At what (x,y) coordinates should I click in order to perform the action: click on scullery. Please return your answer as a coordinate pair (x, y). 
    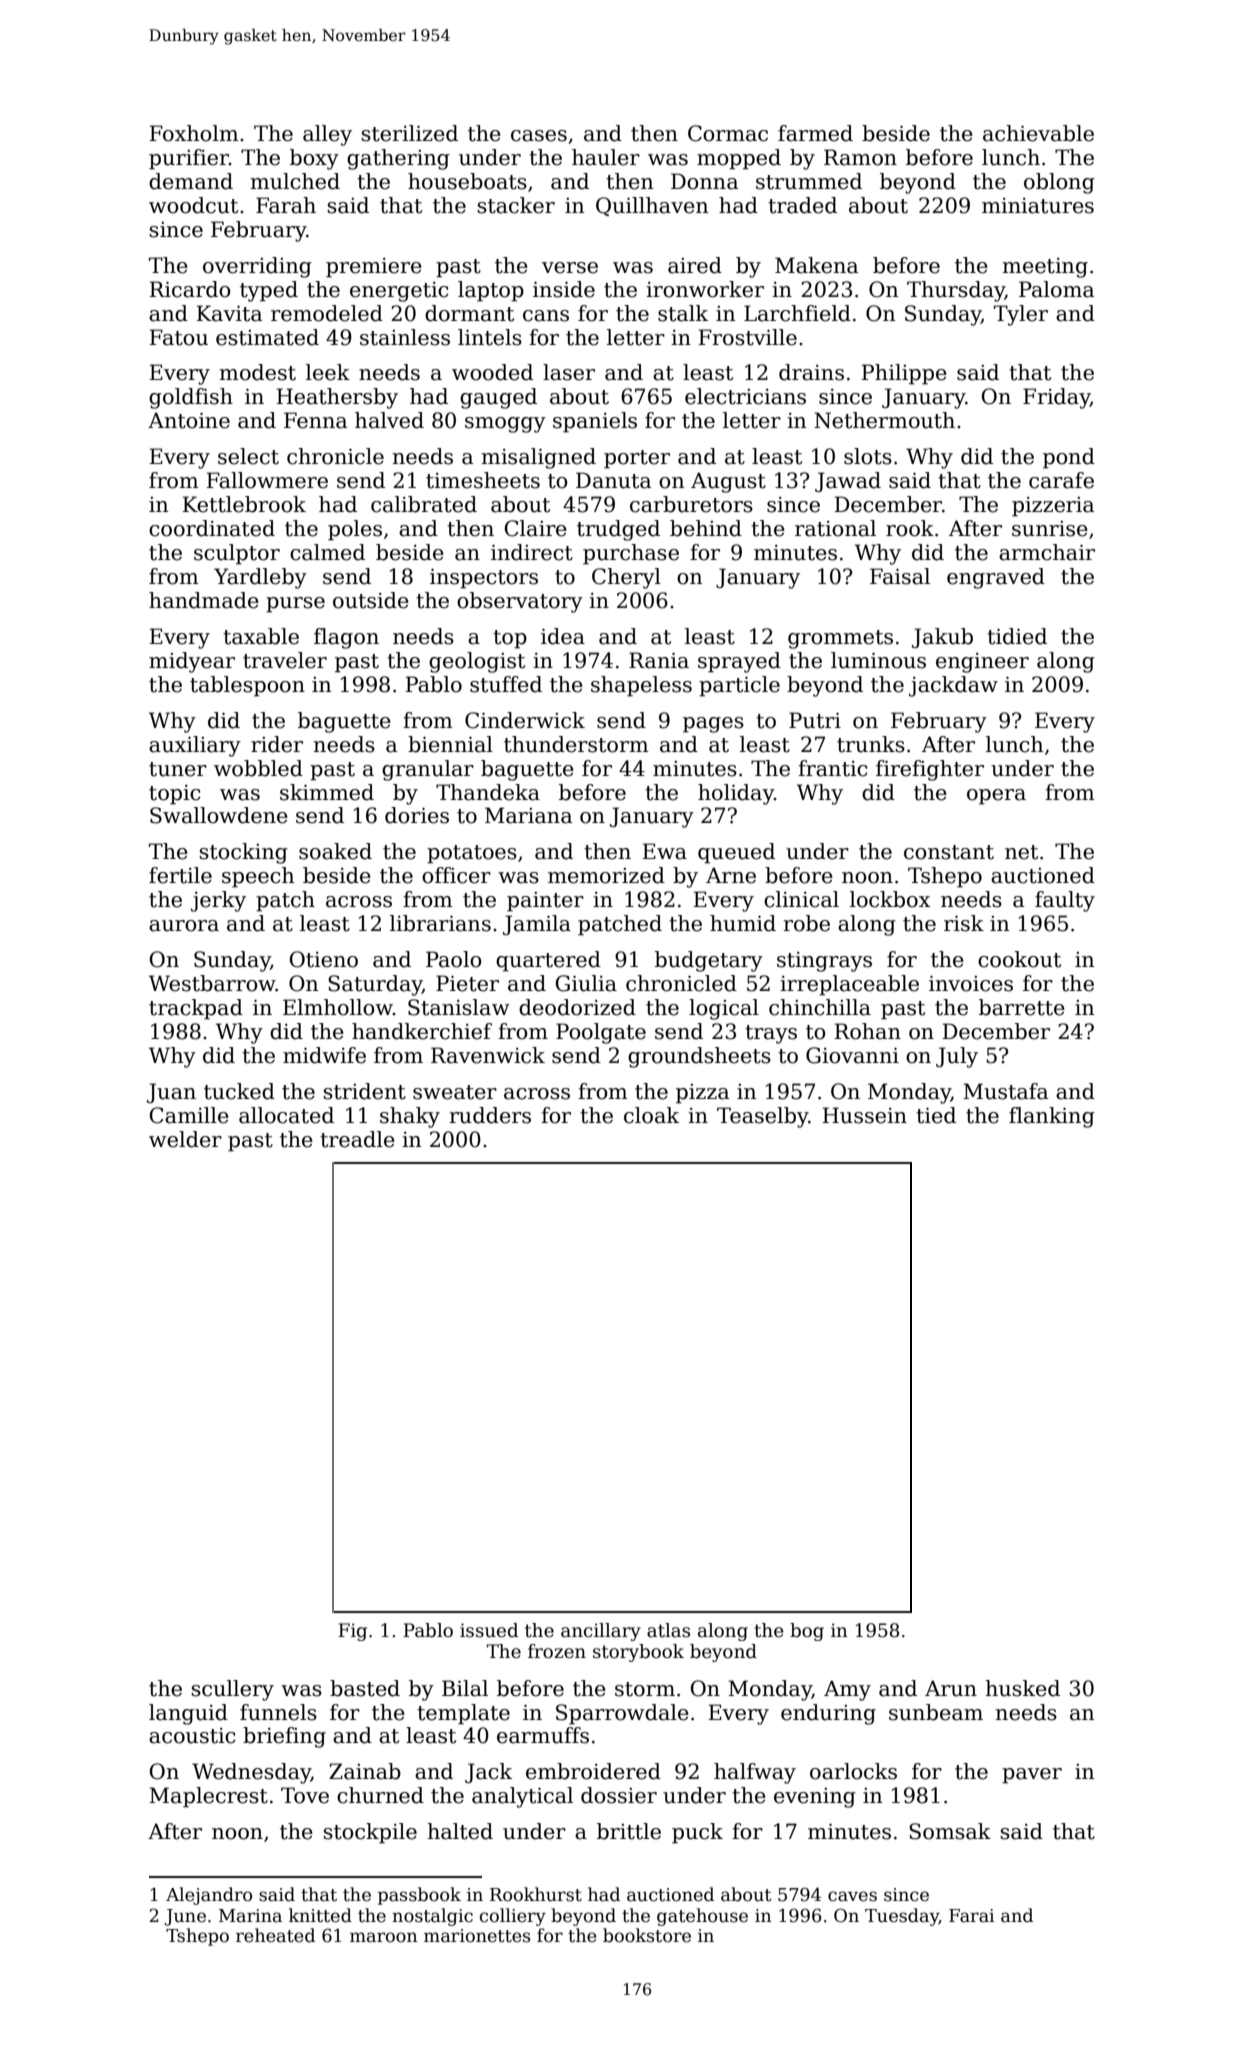
    Looking at the image, I should click on (232, 1690).
